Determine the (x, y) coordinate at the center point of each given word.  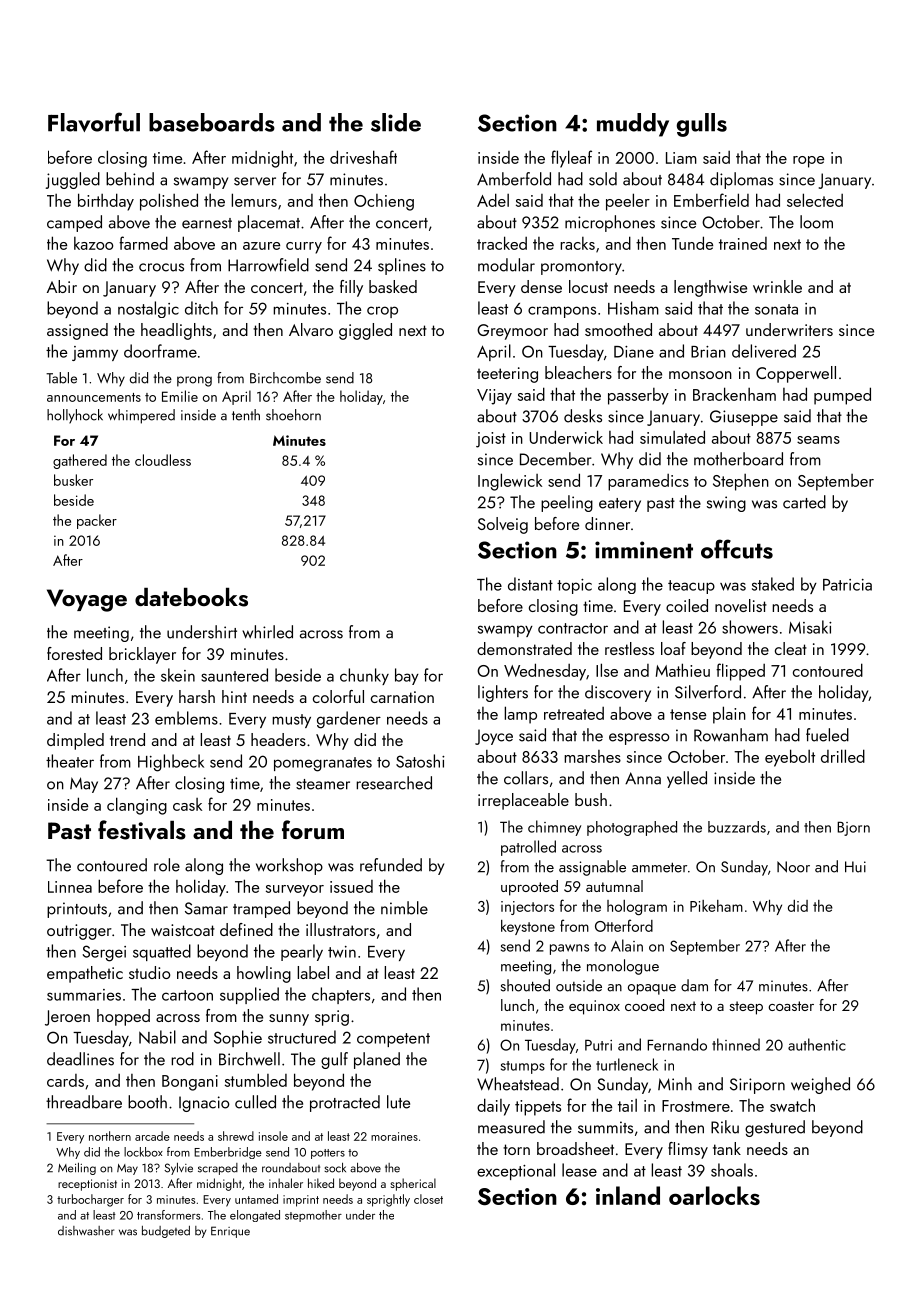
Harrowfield (268, 265)
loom (816, 222)
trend (127, 739)
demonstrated (524, 648)
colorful (338, 696)
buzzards (737, 827)
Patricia (847, 585)
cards (65, 1080)
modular (506, 265)
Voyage (87, 600)
